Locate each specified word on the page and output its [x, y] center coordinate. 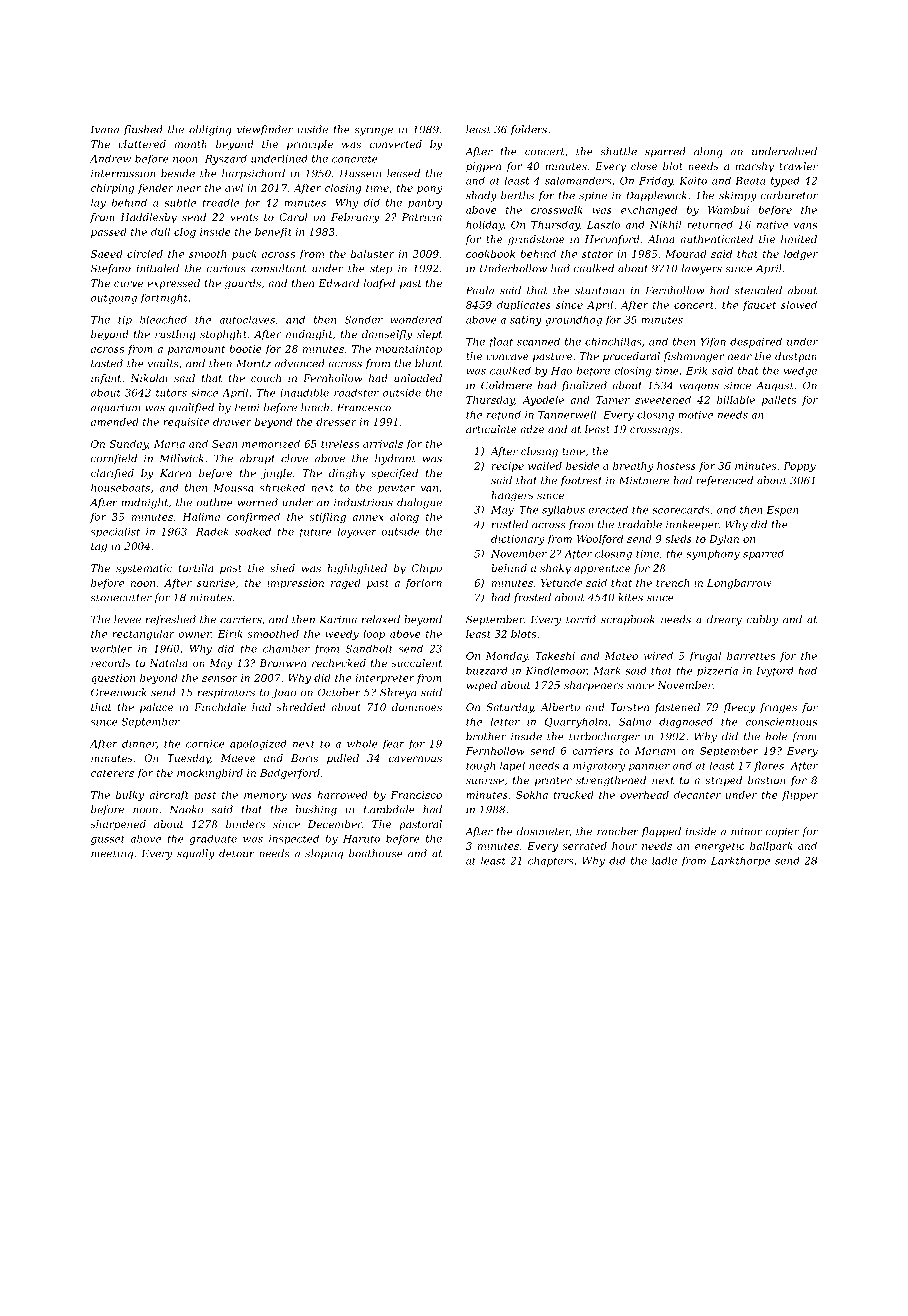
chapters [551, 861]
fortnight [164, 299]
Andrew [110, 159]
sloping [324, 854]
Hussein [360, 173]
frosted [532, 598]
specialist [115, 532]
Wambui [728, 210]
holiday [485, 225]
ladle [664, 860]
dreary [724, 620]
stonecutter [121, 598]
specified [394, 474]
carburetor [789, 195]
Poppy [799, 467]
